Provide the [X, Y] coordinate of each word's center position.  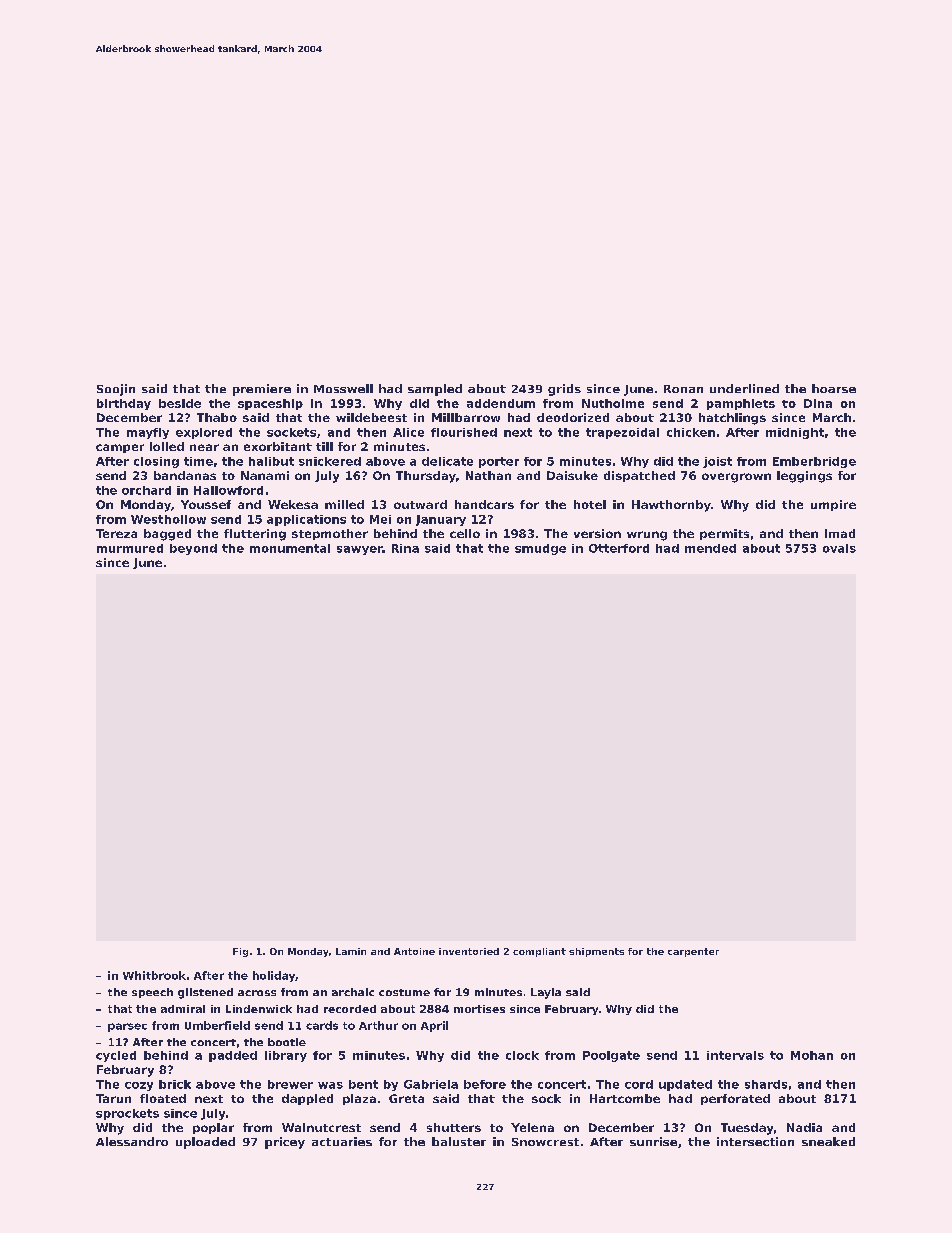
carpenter [693, 952]
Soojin [116, 390]
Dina [818, 403]
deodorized [573, 417]
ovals [839, 548]
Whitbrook [154, 975]
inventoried [469, 951]
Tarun [113, 1098]
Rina [405, 548]
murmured [130, 548]
